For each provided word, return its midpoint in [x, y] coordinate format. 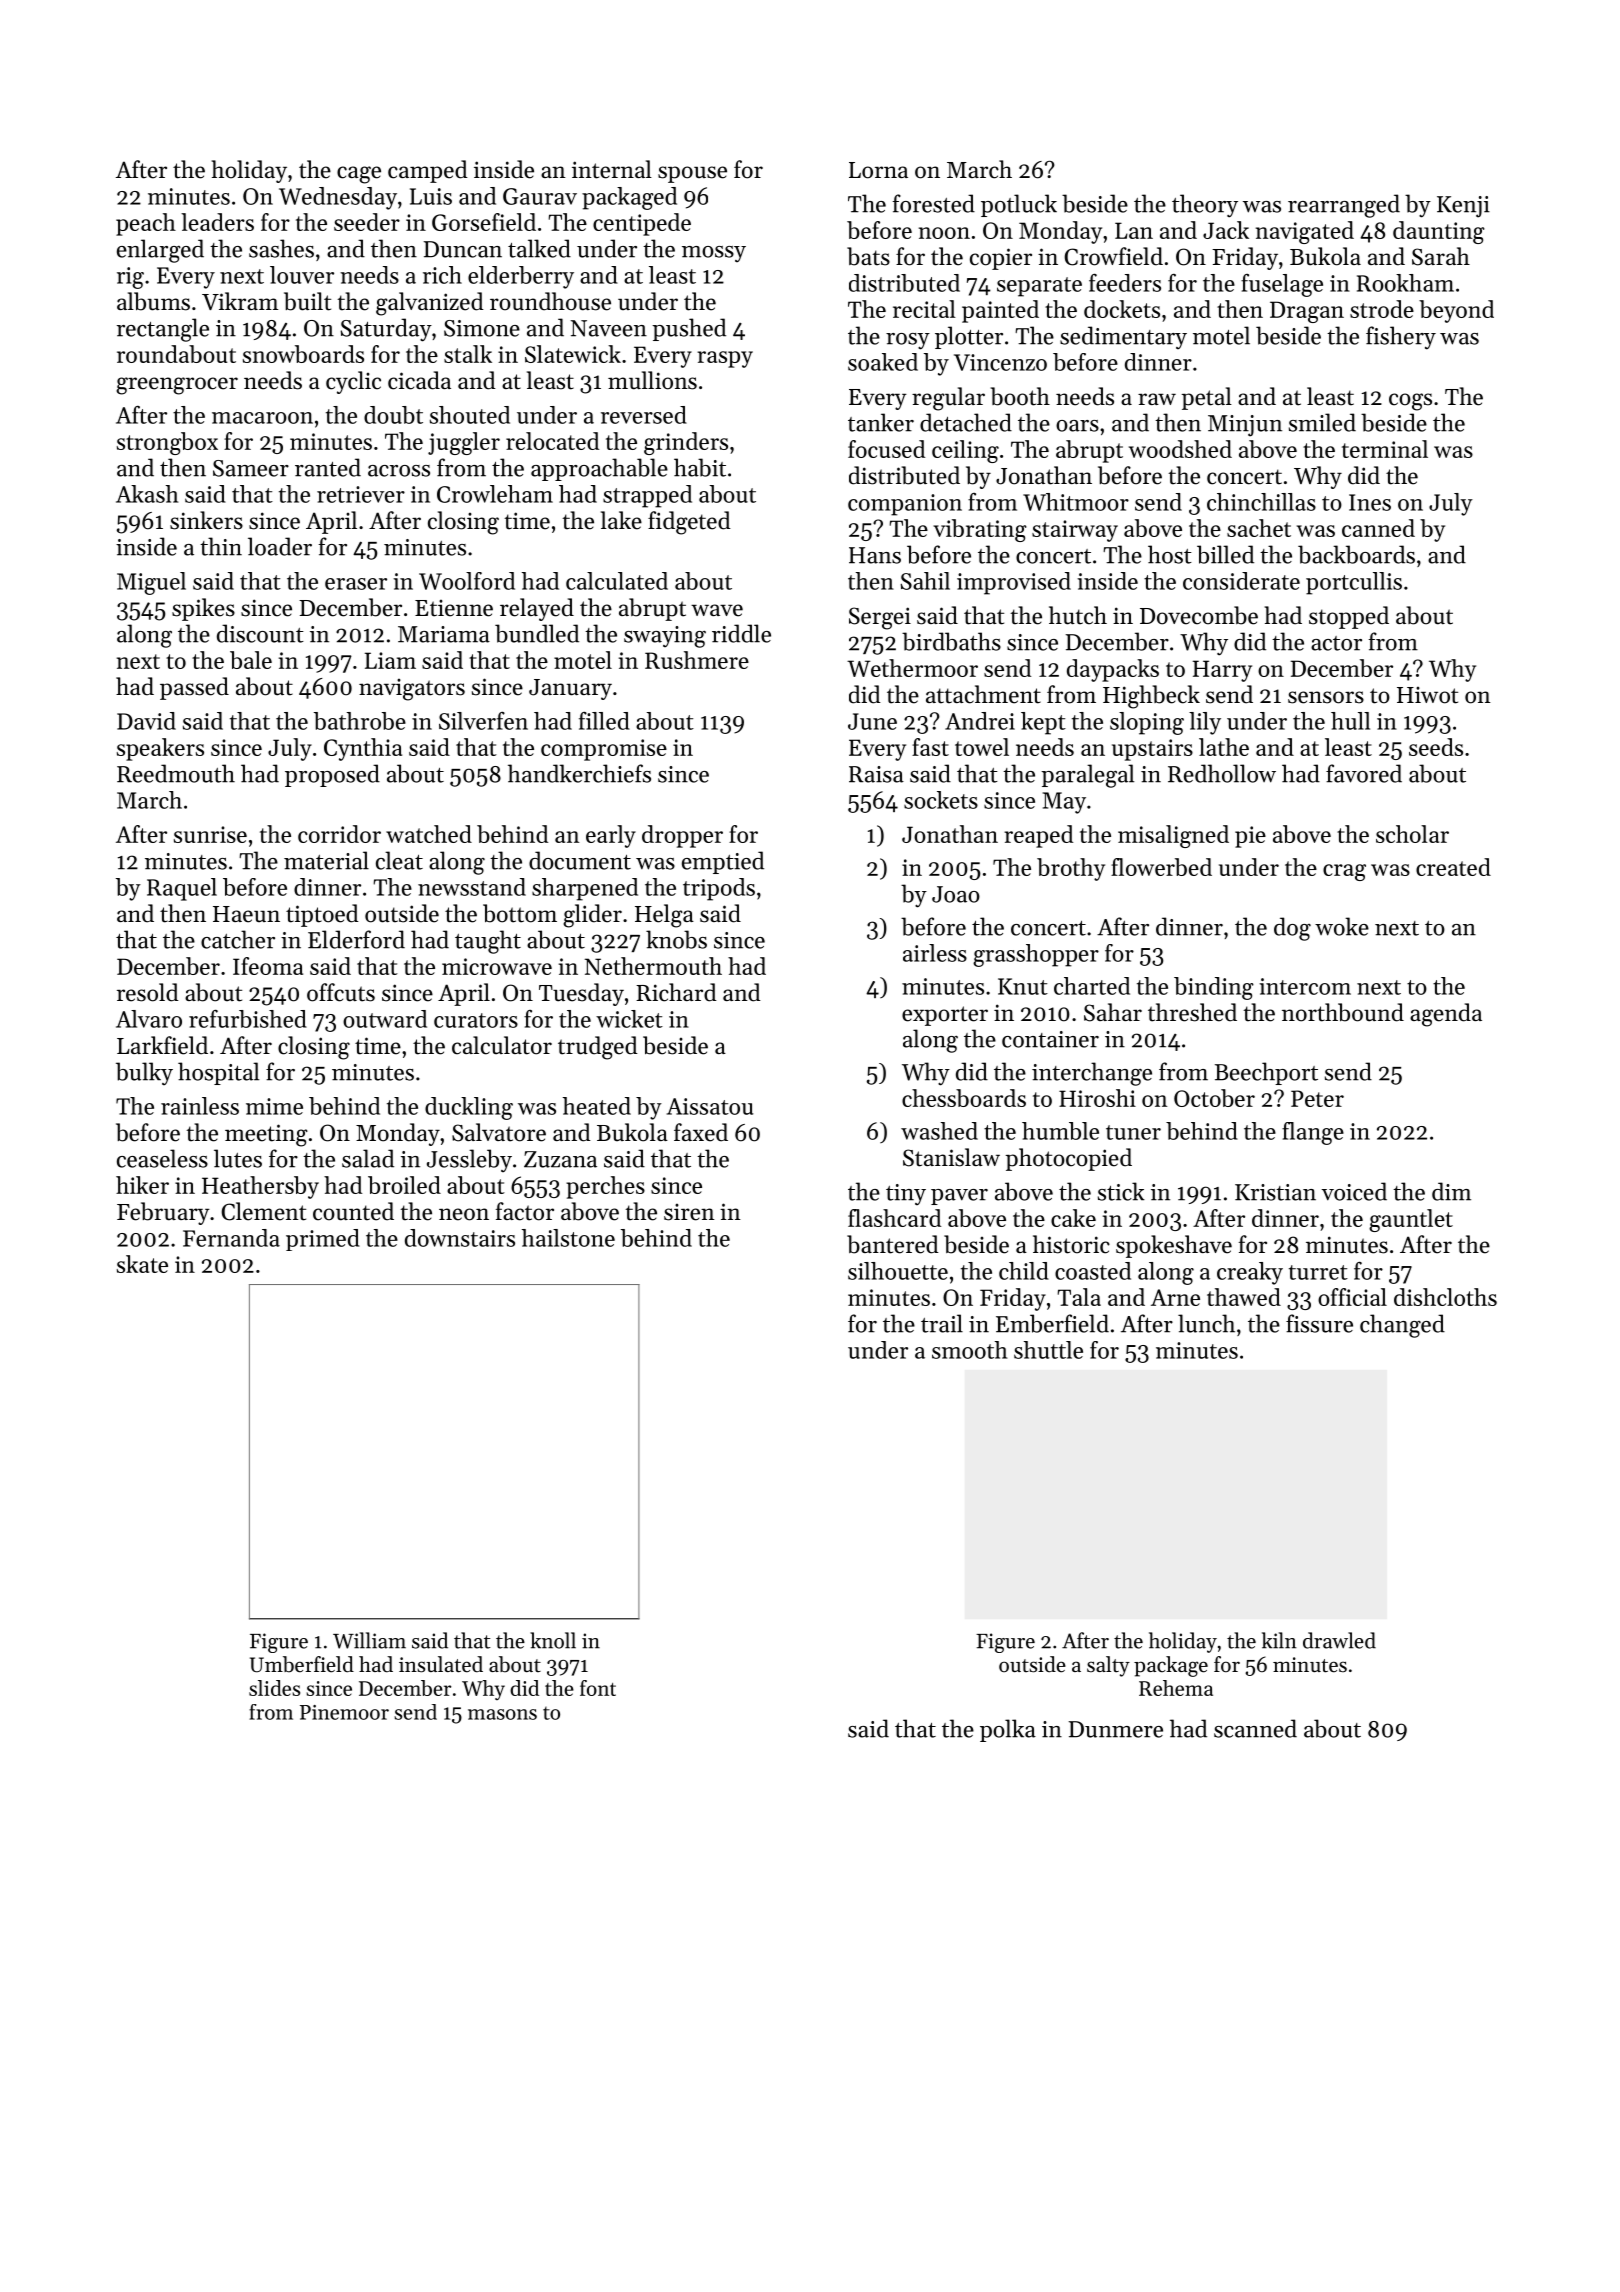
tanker [881, 422]
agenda [1446, 1015]
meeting [266, 1135]
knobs [676, 939]
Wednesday [338, 198]
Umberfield [302, 1664]
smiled [1322, 422]
